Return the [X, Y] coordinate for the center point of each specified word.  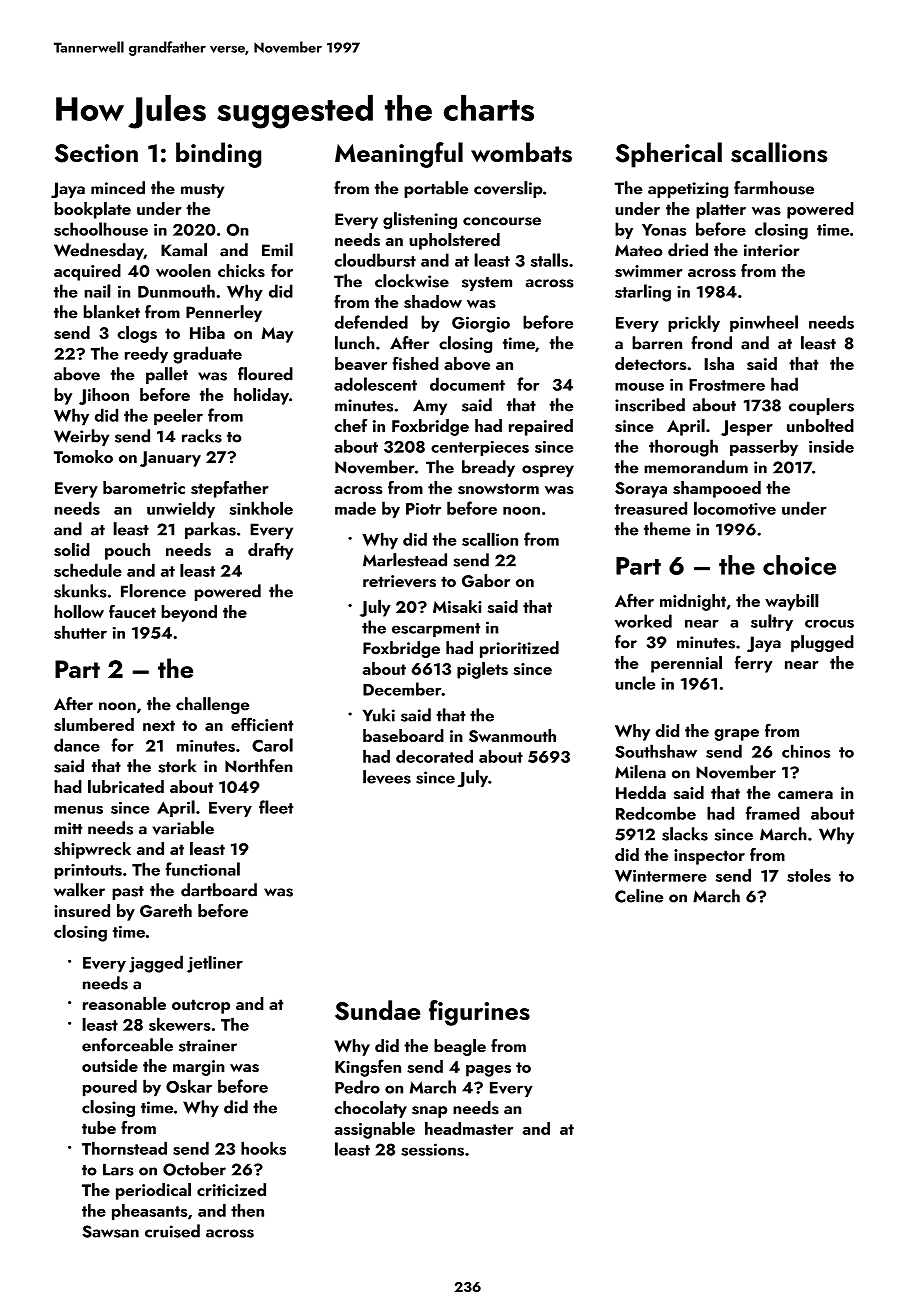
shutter [80, 632]
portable [436, 189]
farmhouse [774, 188]
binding [218, 155]
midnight [693, 602]
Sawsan [110, 1231]
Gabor [486, 581]
